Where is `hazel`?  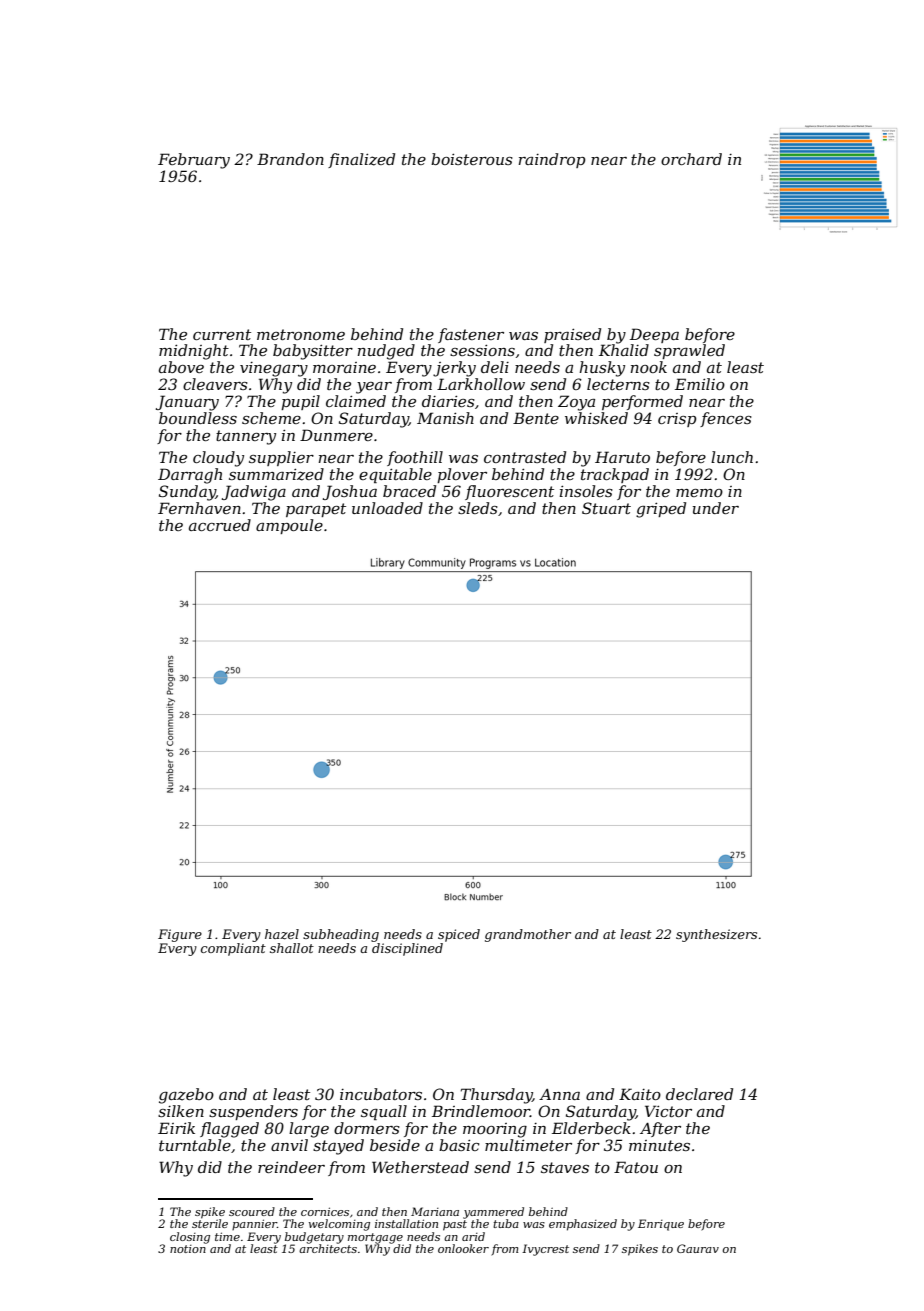
hazel is located at coordinates (282, 934).
